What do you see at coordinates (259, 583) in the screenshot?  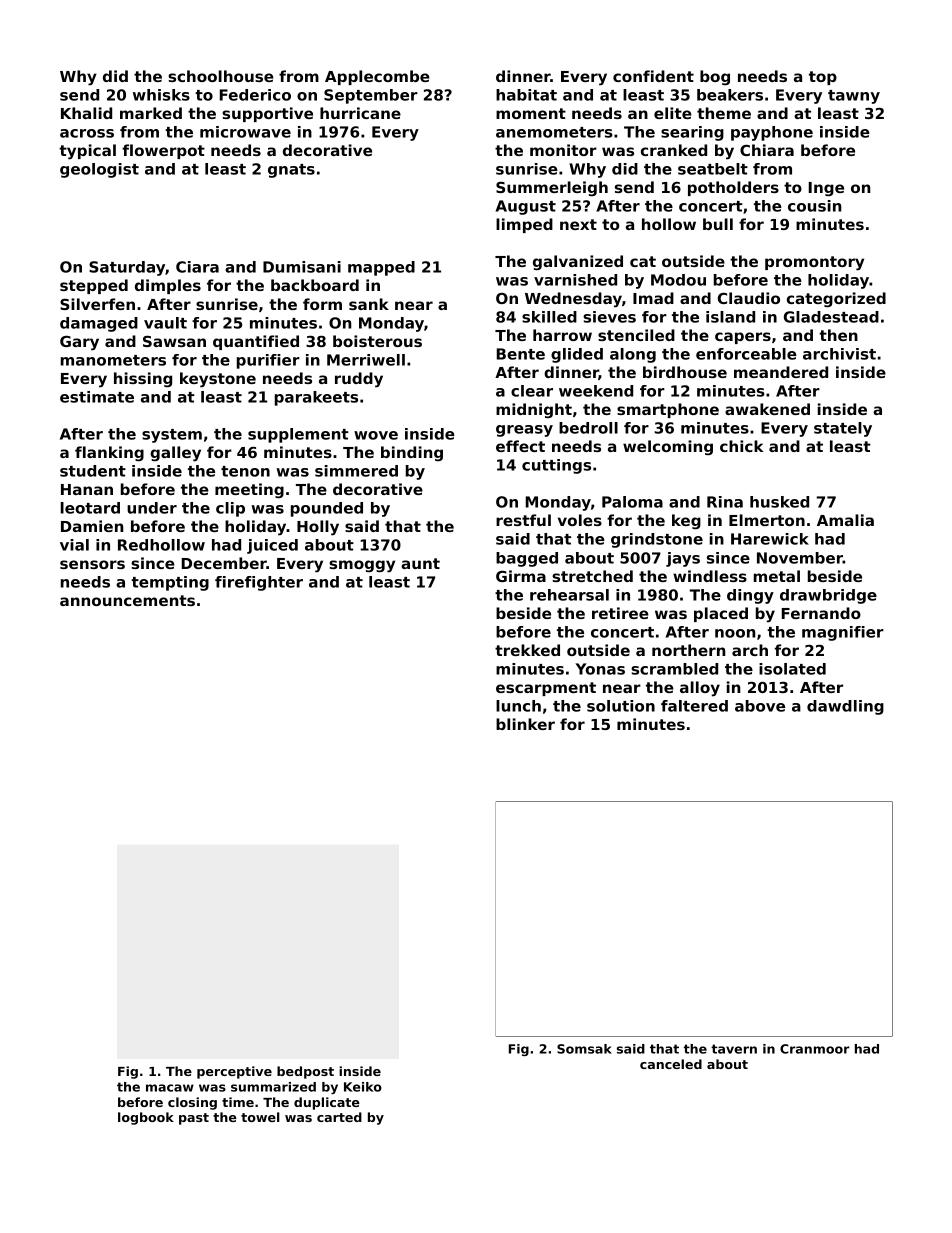 I see `firefighter` at bounding box center [259, 583].
